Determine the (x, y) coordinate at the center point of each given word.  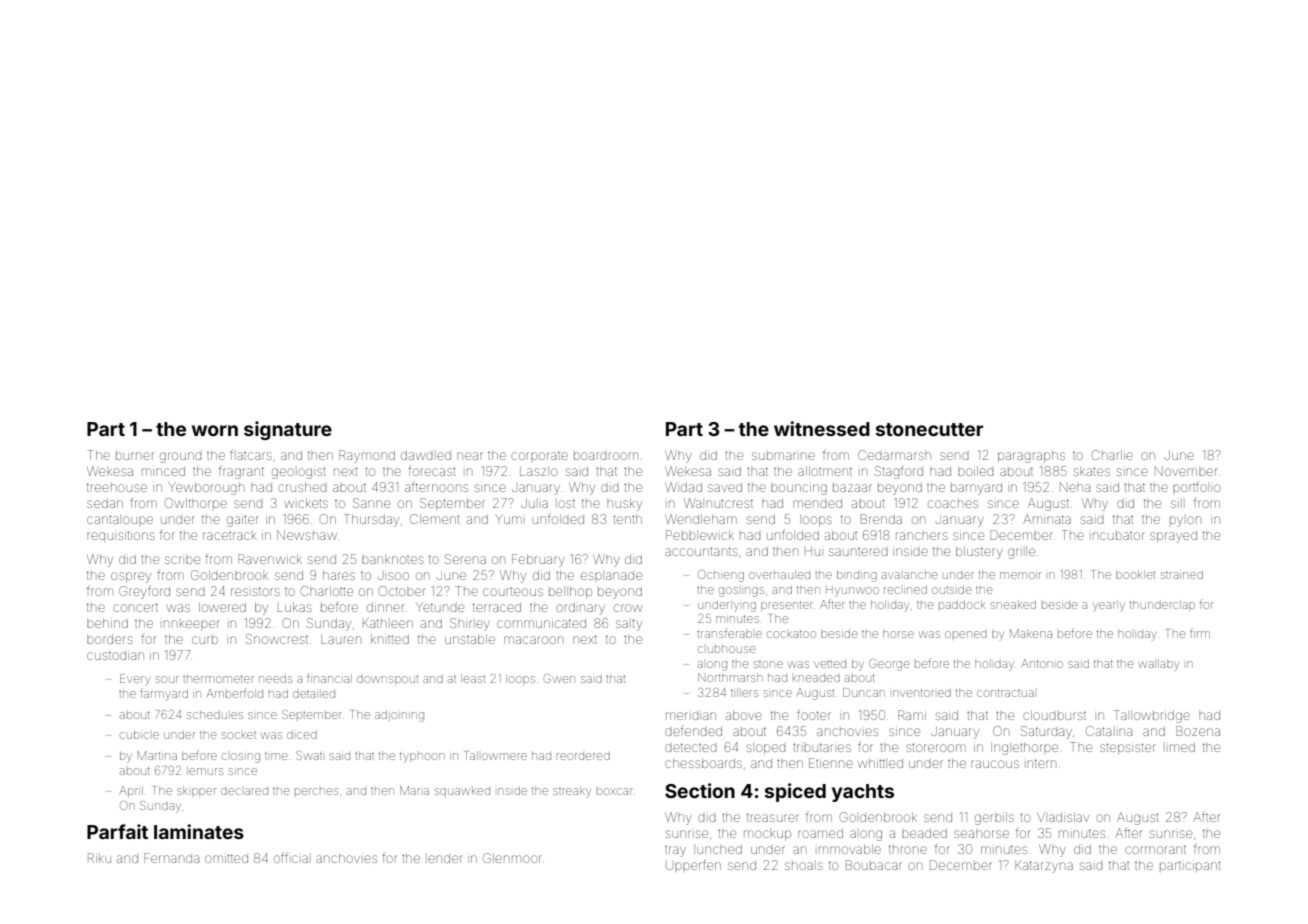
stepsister (1128, 748)
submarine (783, 456)
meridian (691, 716)
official (291, 857)
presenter (787, 606)
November (1186, 471)
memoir (1020, 575)
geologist (299, 473)
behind (107, 623)
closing (241, 758)
